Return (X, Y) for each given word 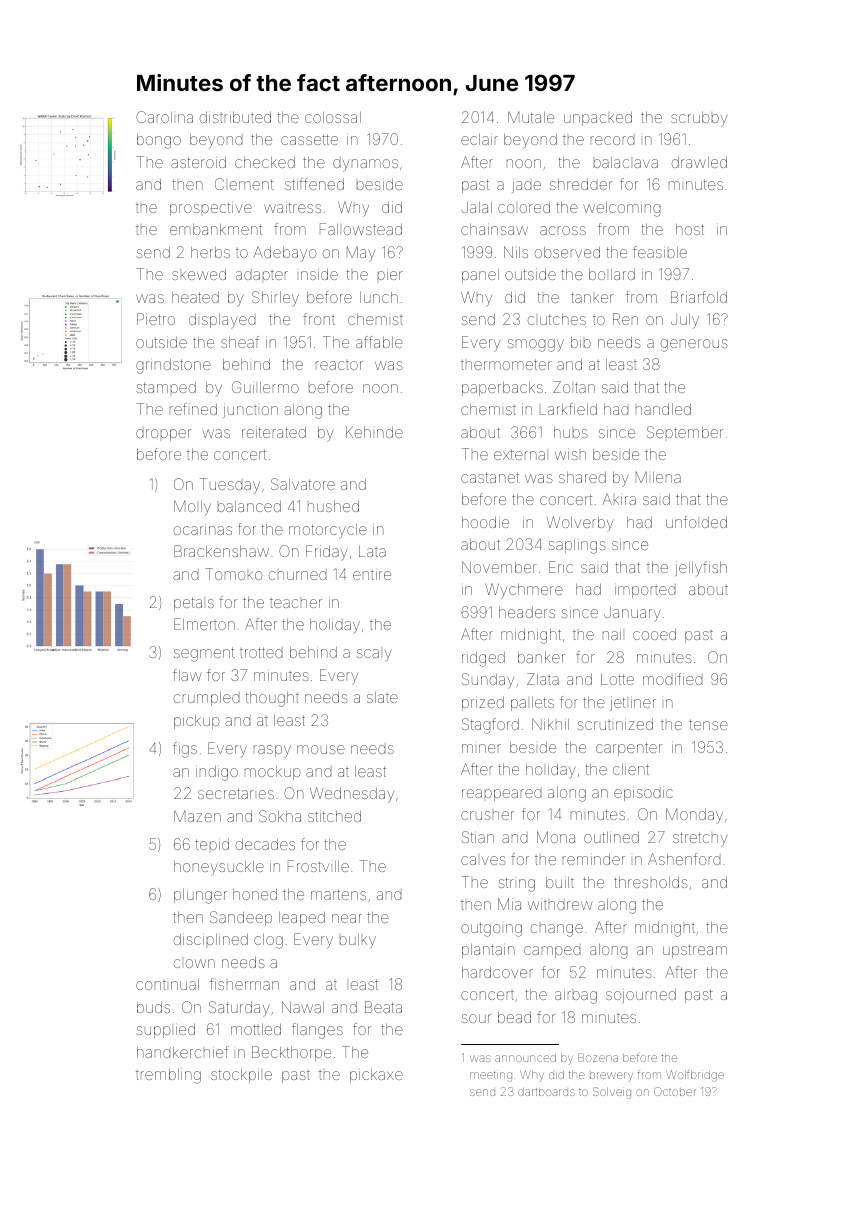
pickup (197, 722)
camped (552, 952)
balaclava (626, 162)
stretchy (700, 839)
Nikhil (550, 724)
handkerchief (182, 1052)
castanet (490, 477)
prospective (211, 209)
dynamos (365, 165)
